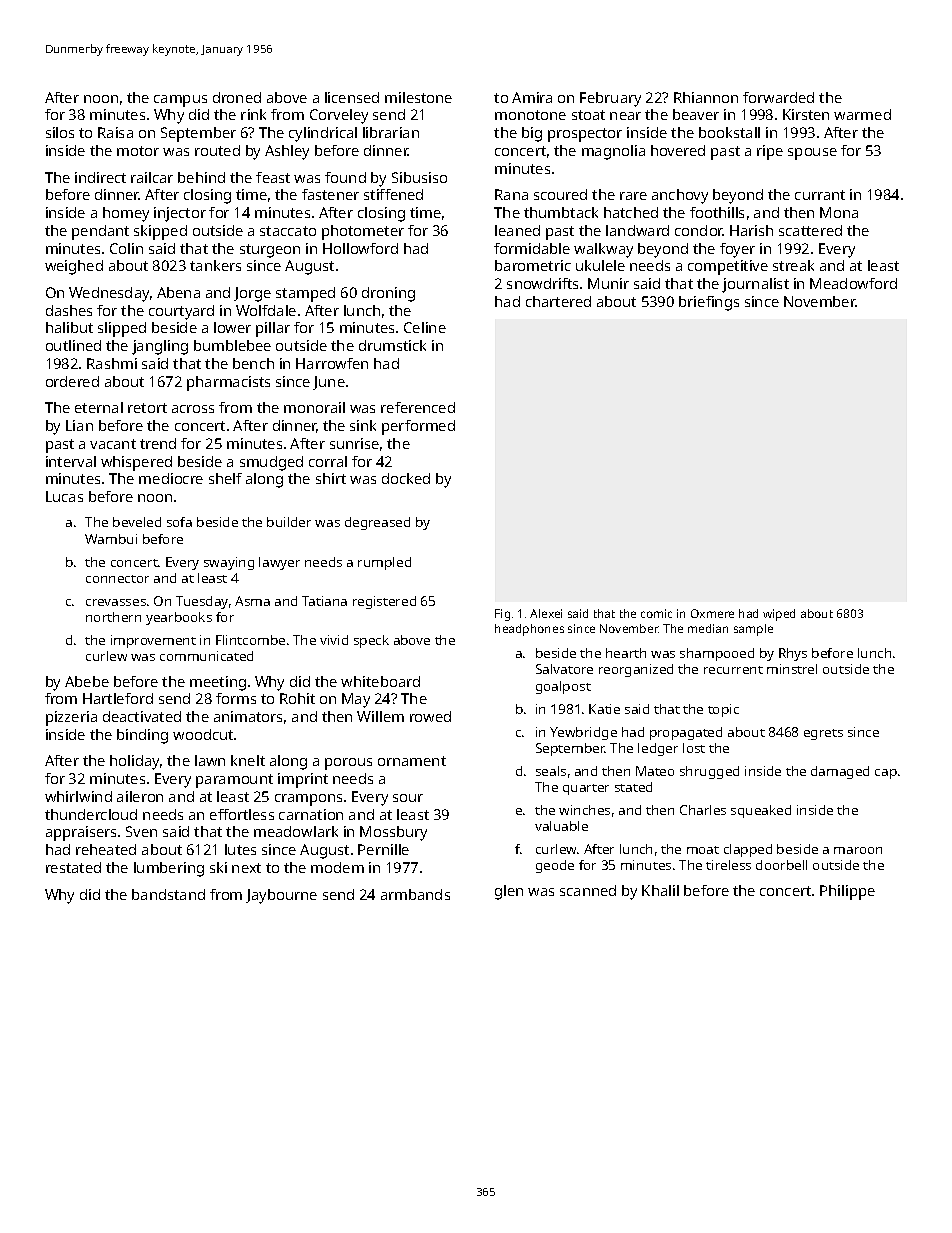  What do you see at coordinates (168, 894) in the image?
I see `bandstand` at bounding box center [168, 894].
